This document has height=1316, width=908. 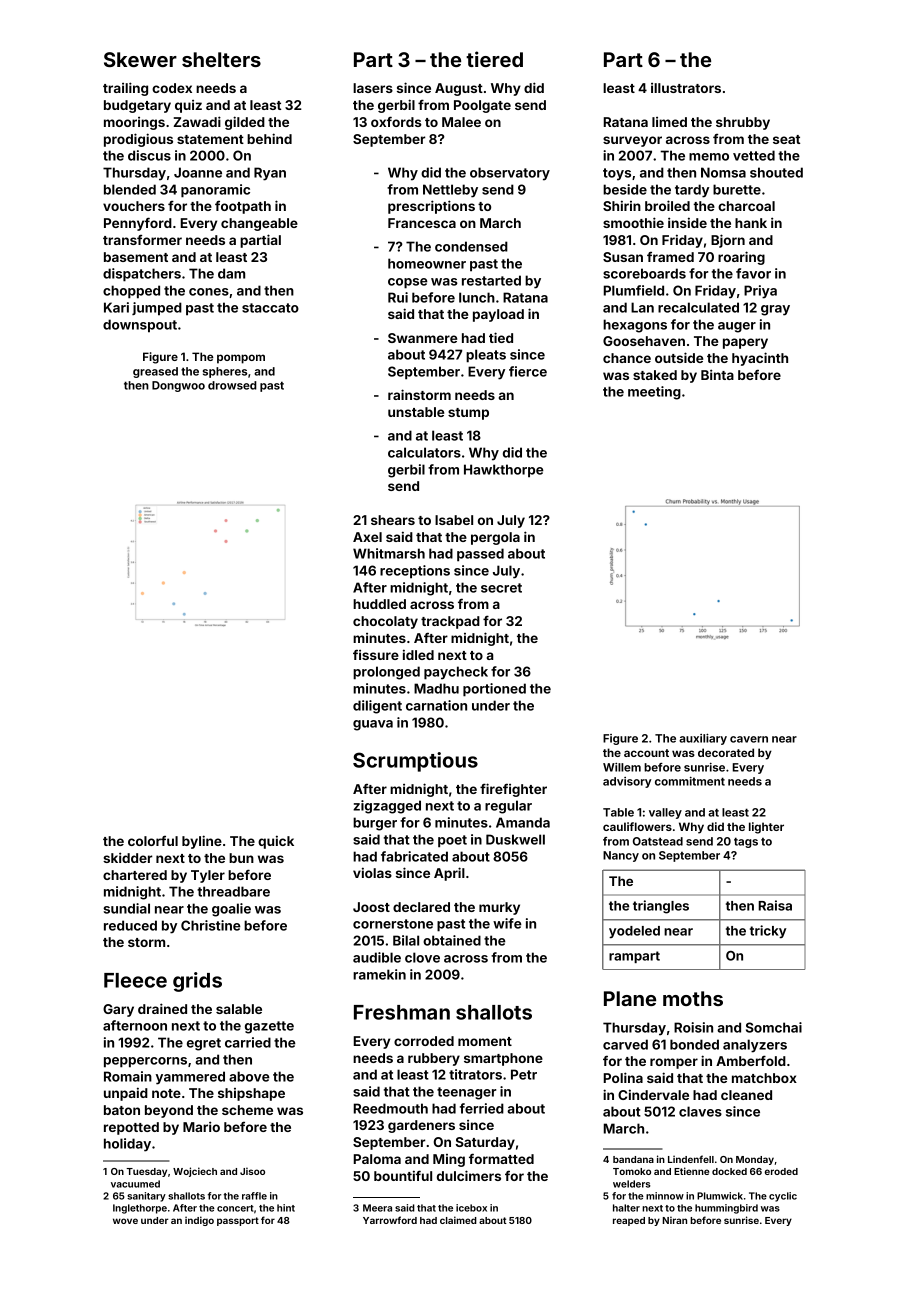 I want to click on illustrators, so click(x=686, y=88).
